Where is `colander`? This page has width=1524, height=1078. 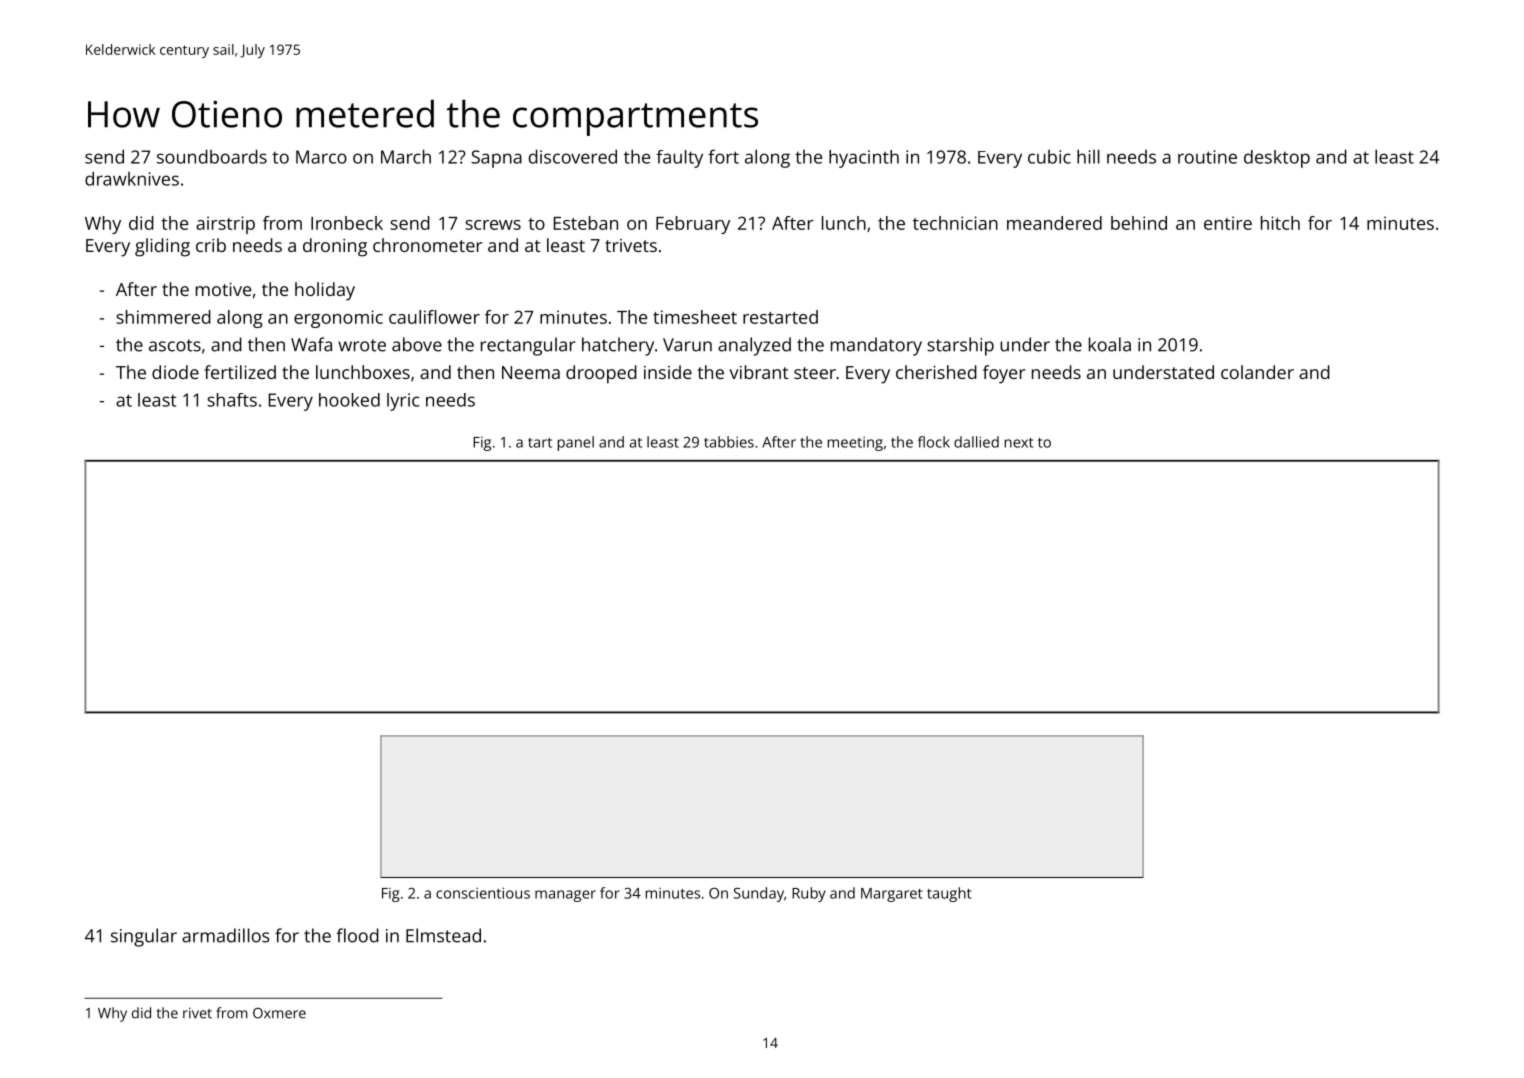 colander is located at coordinates (1257, 372).
